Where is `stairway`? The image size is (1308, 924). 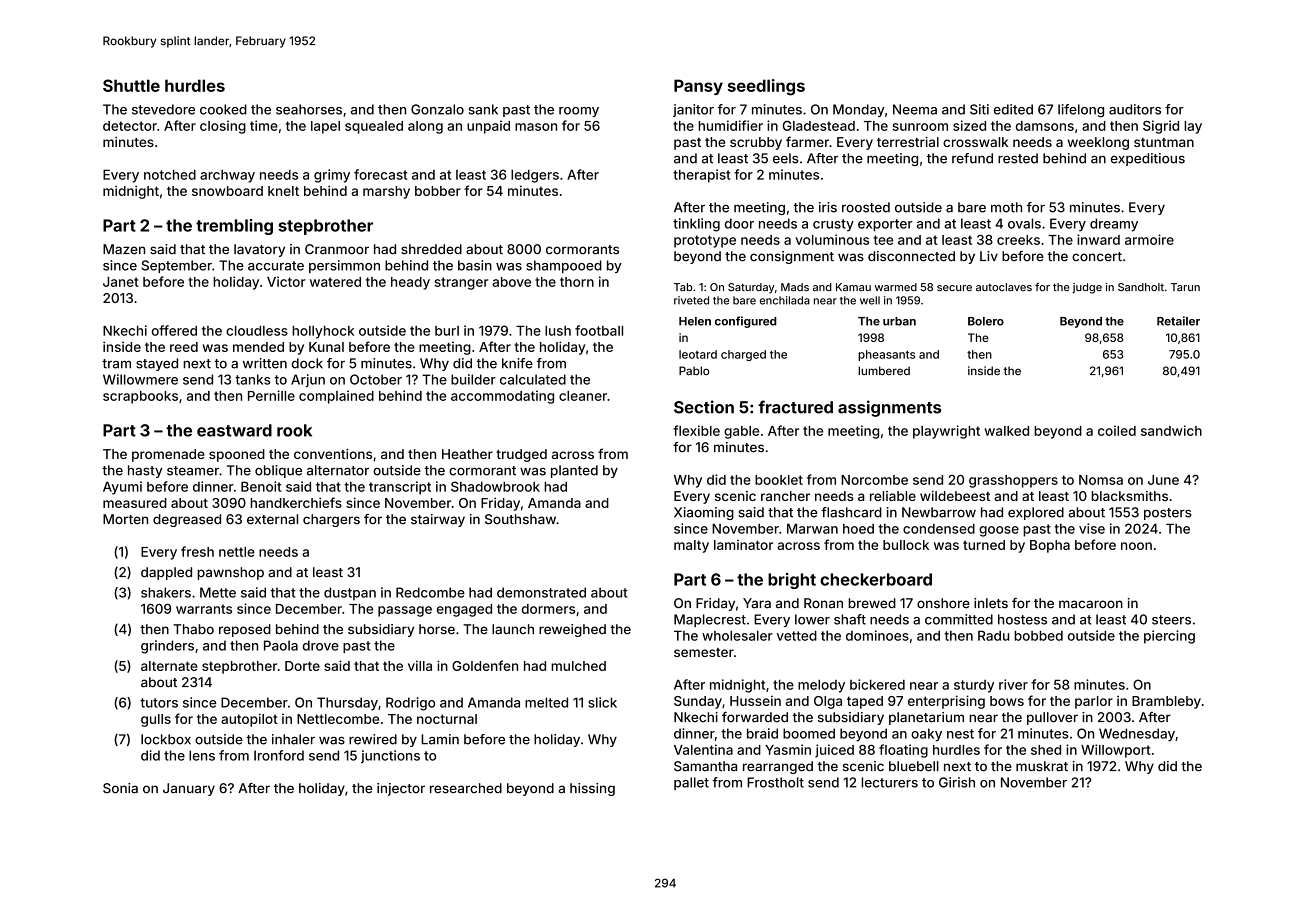 stairway is located at coordinates (438, 520).
